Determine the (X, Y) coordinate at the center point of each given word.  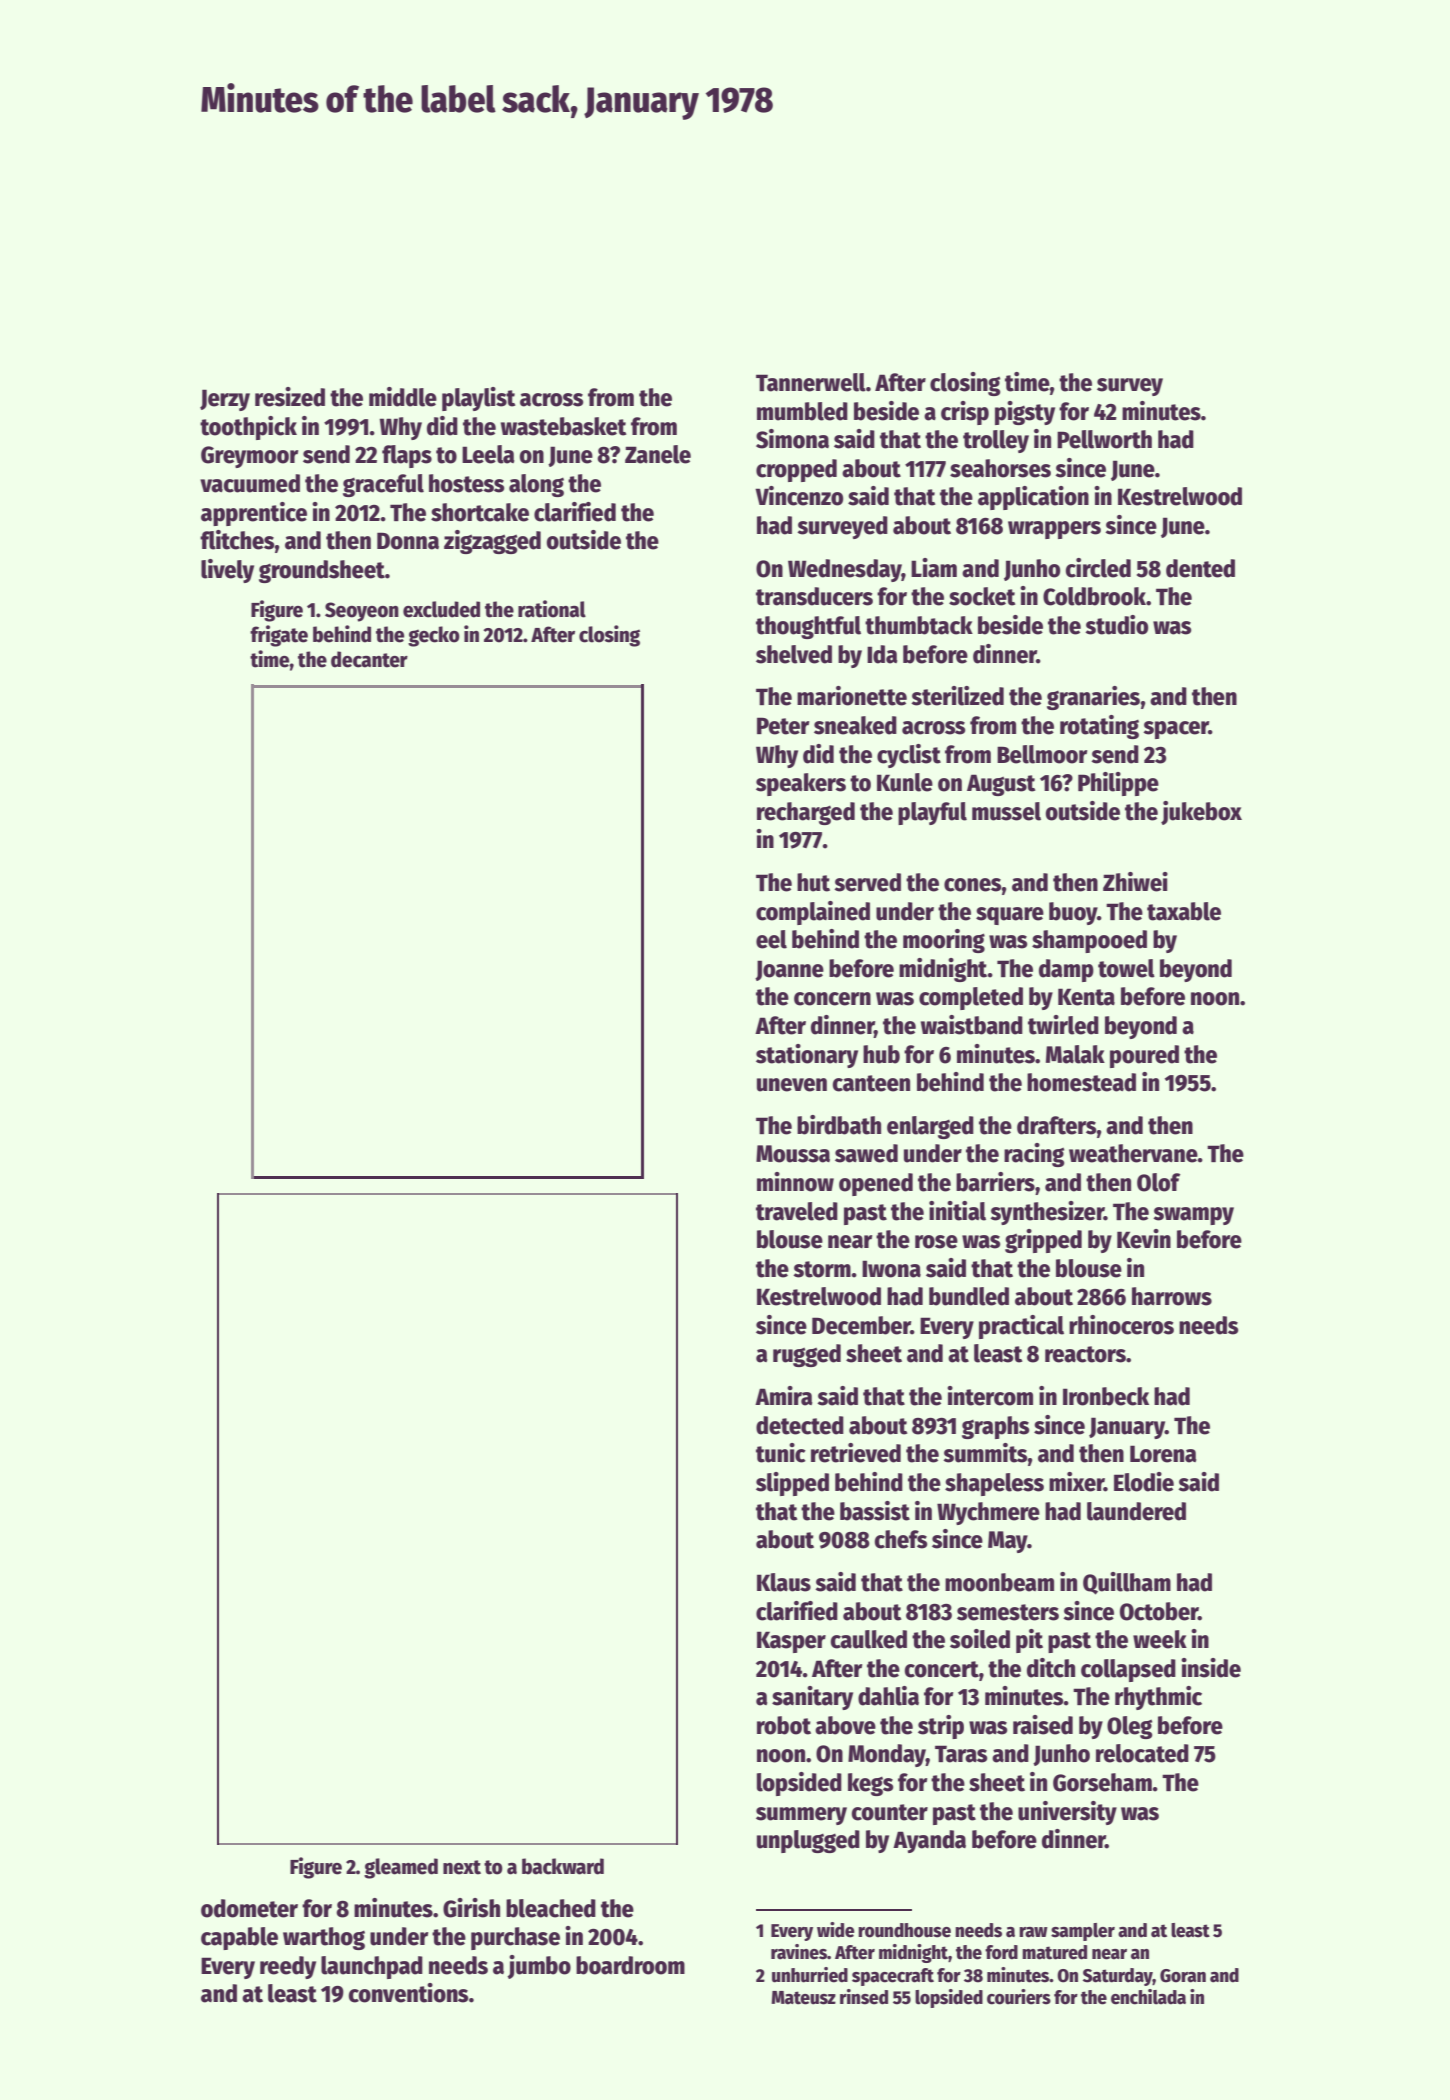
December (861, 1325)
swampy (1193, 1216)
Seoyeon (362, 612)
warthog (324, 1938)
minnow (795, 1182)
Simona (792, 439)
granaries (1093, 698)
